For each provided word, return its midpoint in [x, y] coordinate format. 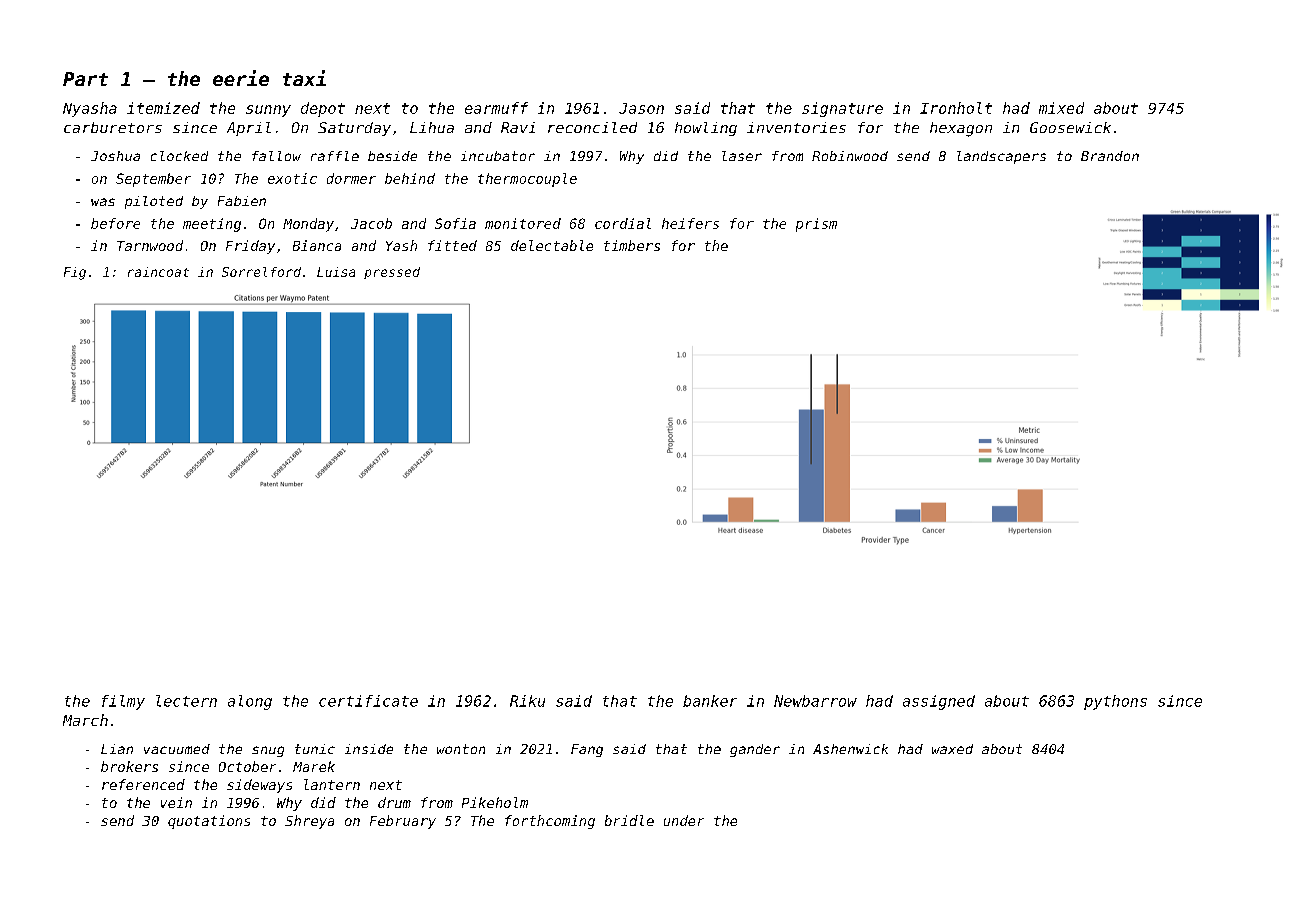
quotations [209, 822]
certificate [368, 701]
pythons [1115, 702]
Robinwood [850, 156]
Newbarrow [815, 701]
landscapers [1001, 157]
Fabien [242, 201]
